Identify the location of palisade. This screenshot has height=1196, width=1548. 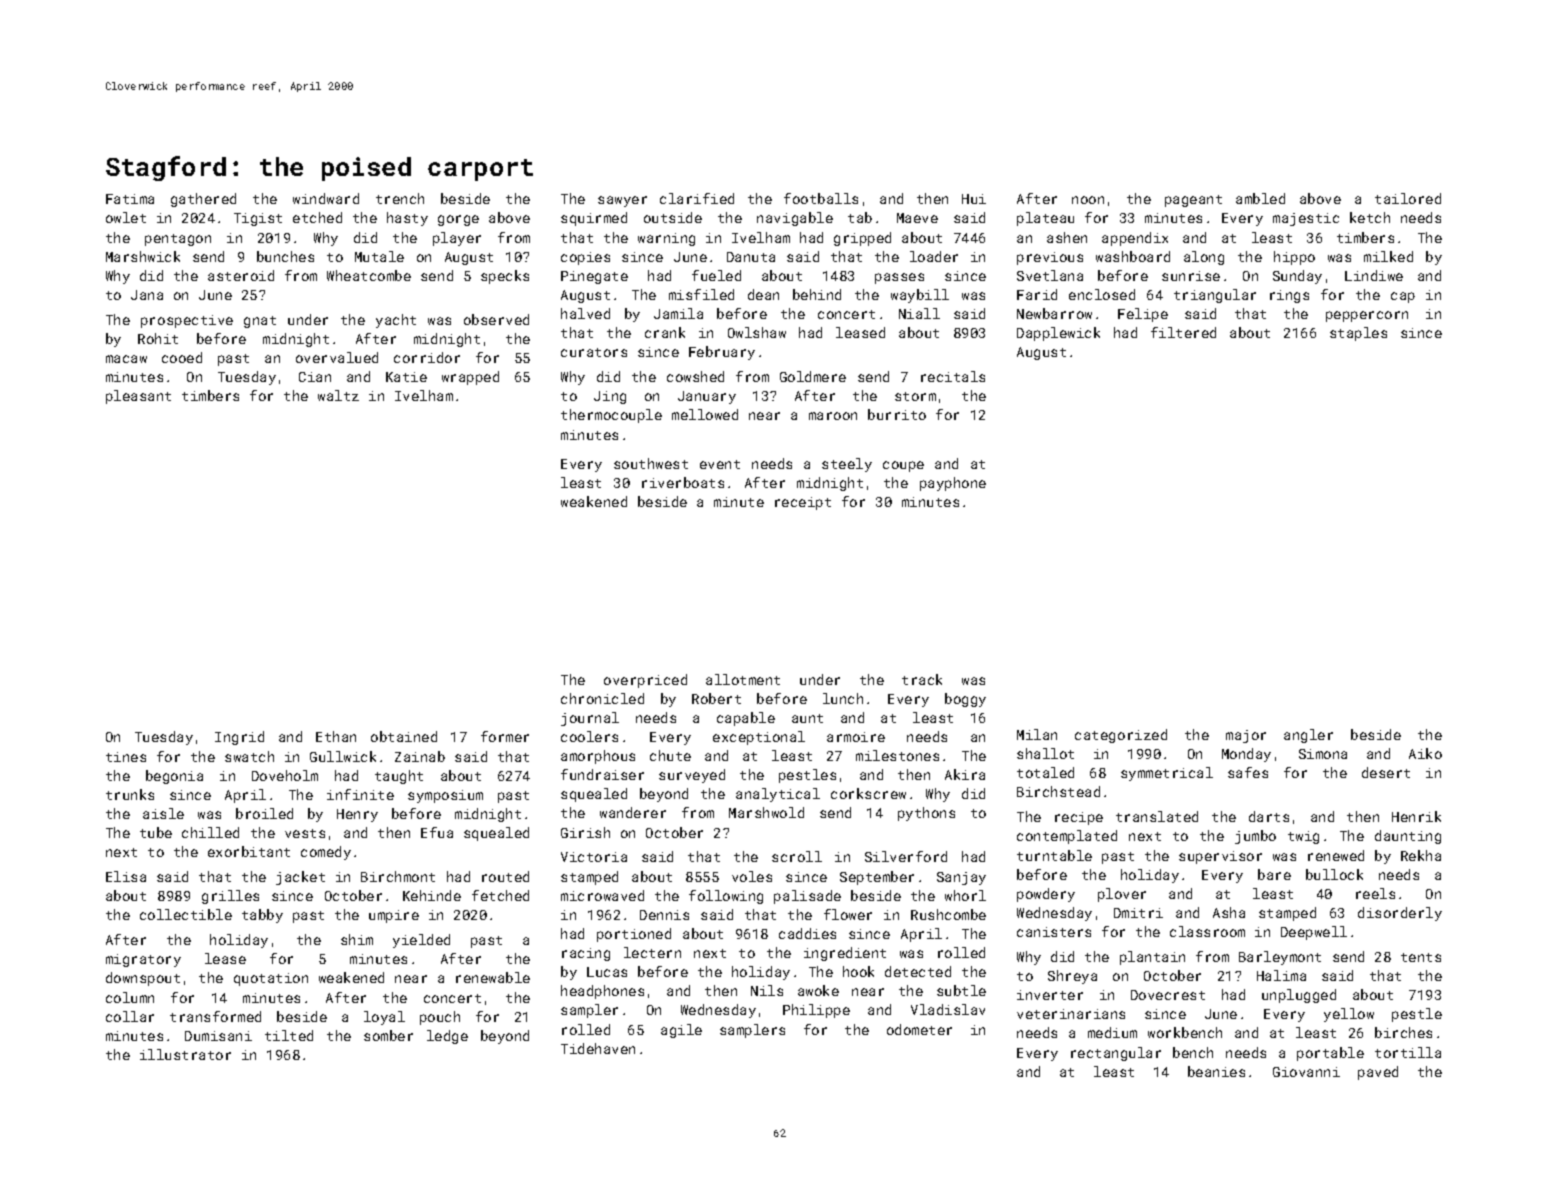
(807, 897).
